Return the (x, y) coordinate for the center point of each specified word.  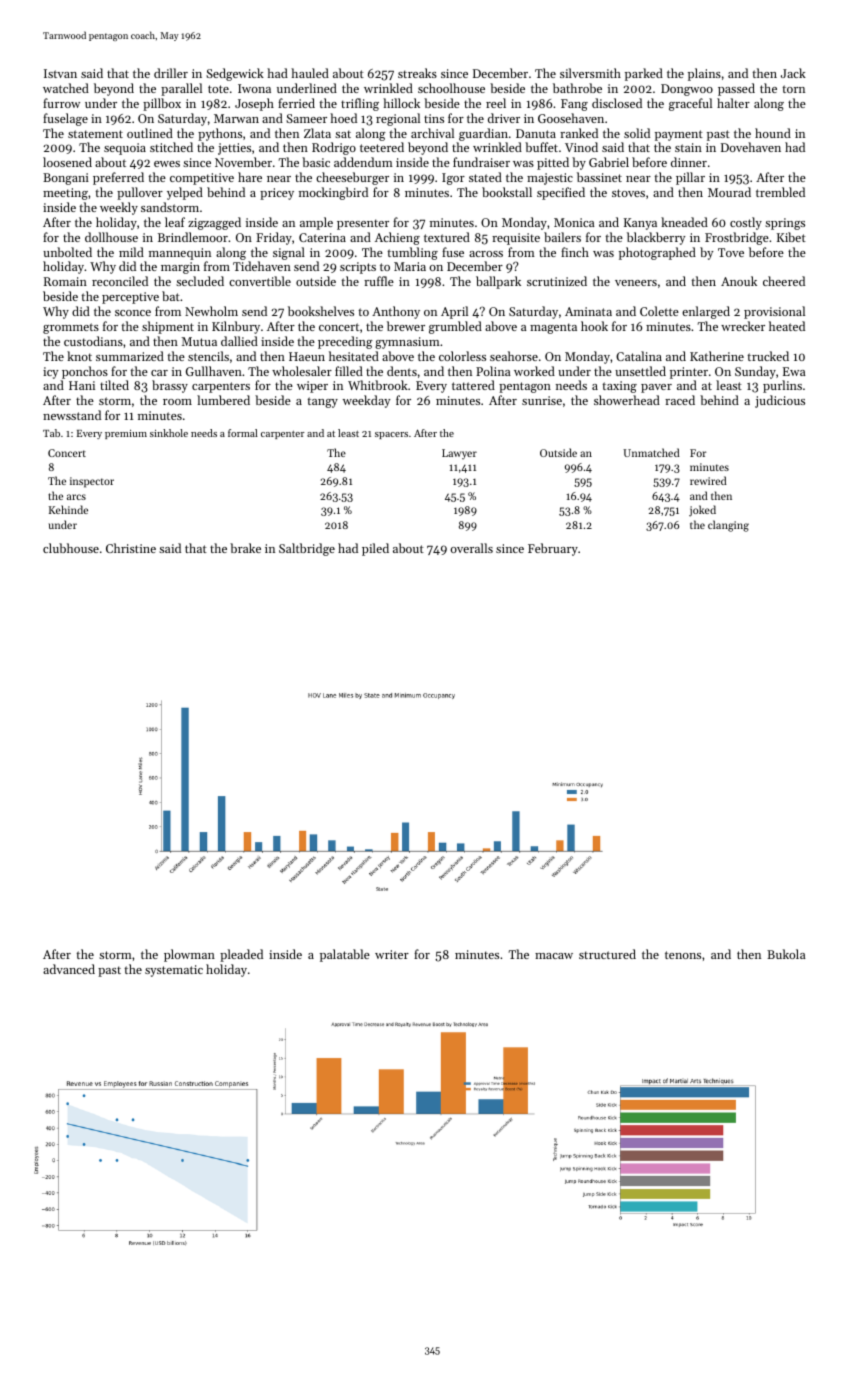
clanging (728, 526)
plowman (189, 955)
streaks (417, 73)
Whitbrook (378, 385)
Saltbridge (307, 549)
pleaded (241, 955)
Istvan (60, 73)
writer (392, 954)
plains (704, 74)
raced (680, 400)
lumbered (223, 400)
